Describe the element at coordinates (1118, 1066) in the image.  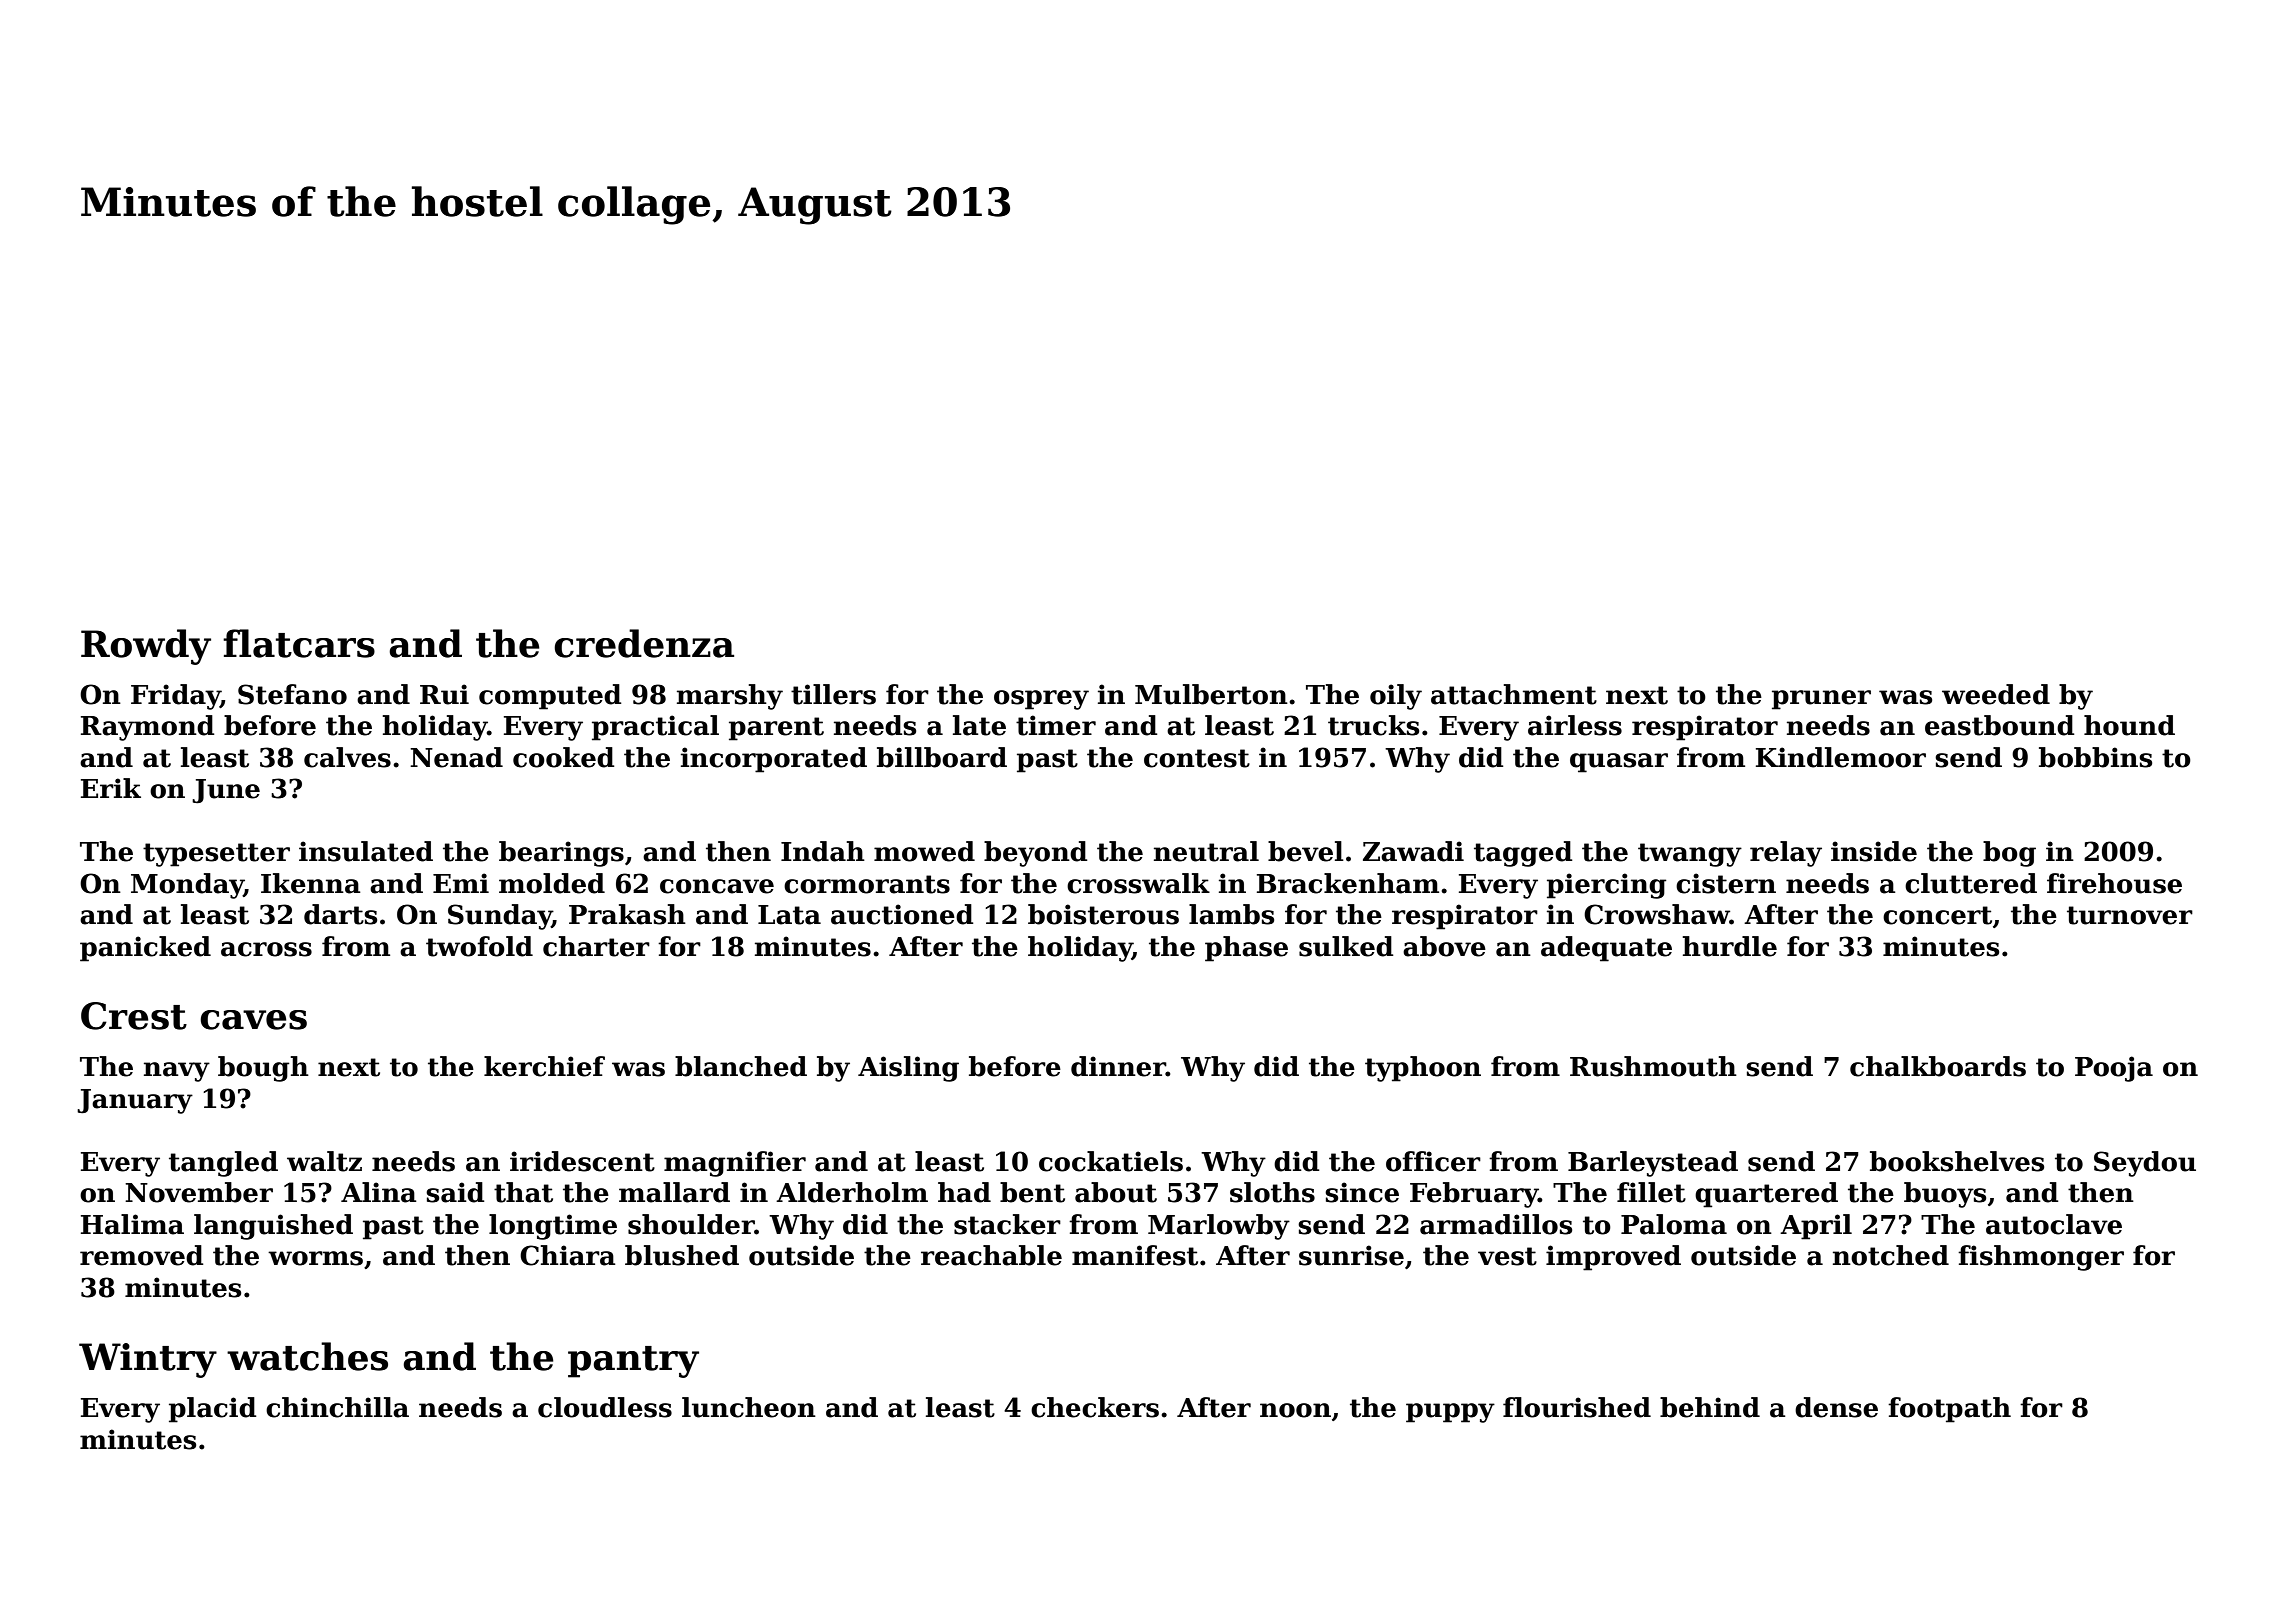
I see `dinner` at that location.
